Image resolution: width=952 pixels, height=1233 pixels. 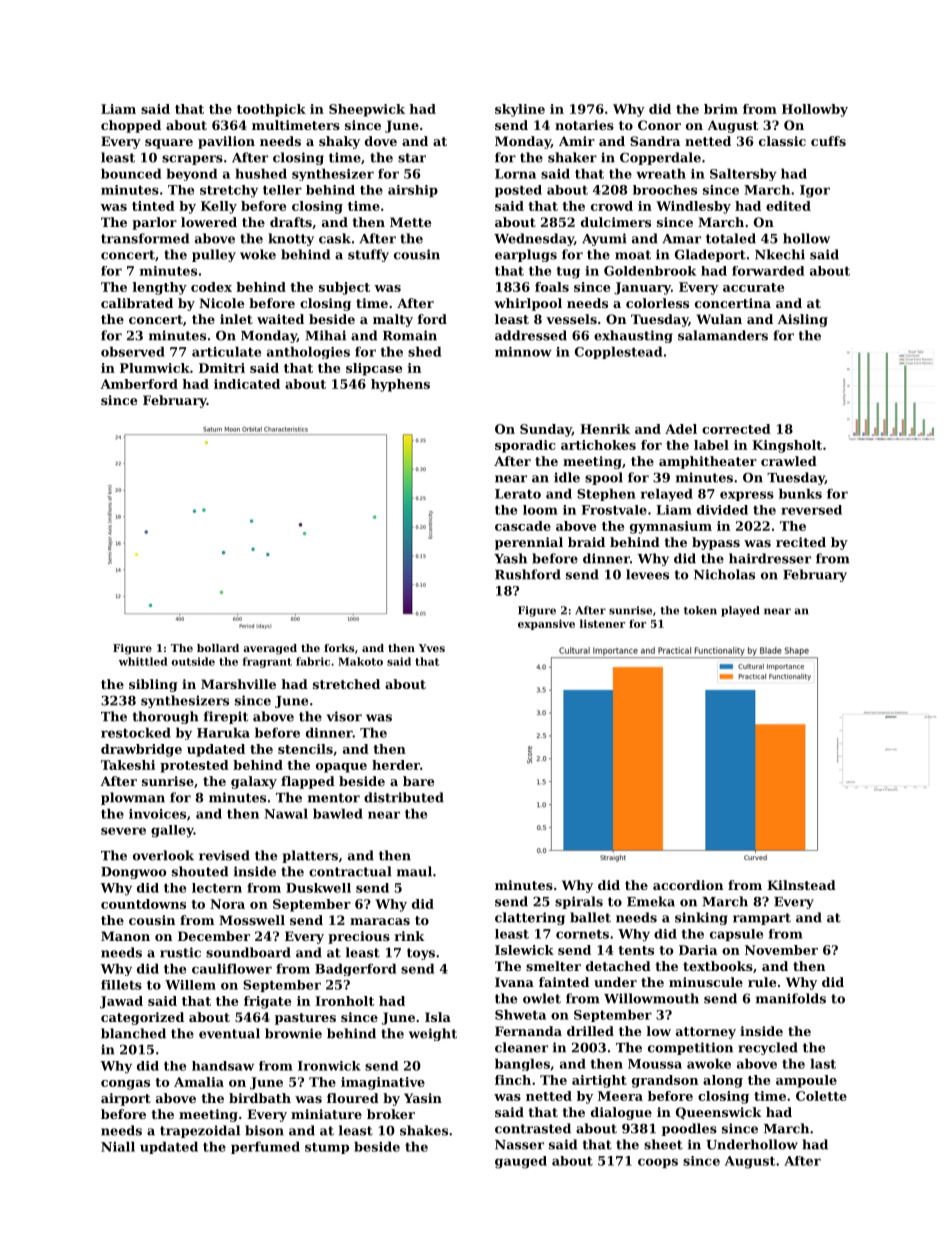 What do you see at coordinates (267, 1002) in the screenshot?
I see `frigate` at bounding box center [267, 1002].
